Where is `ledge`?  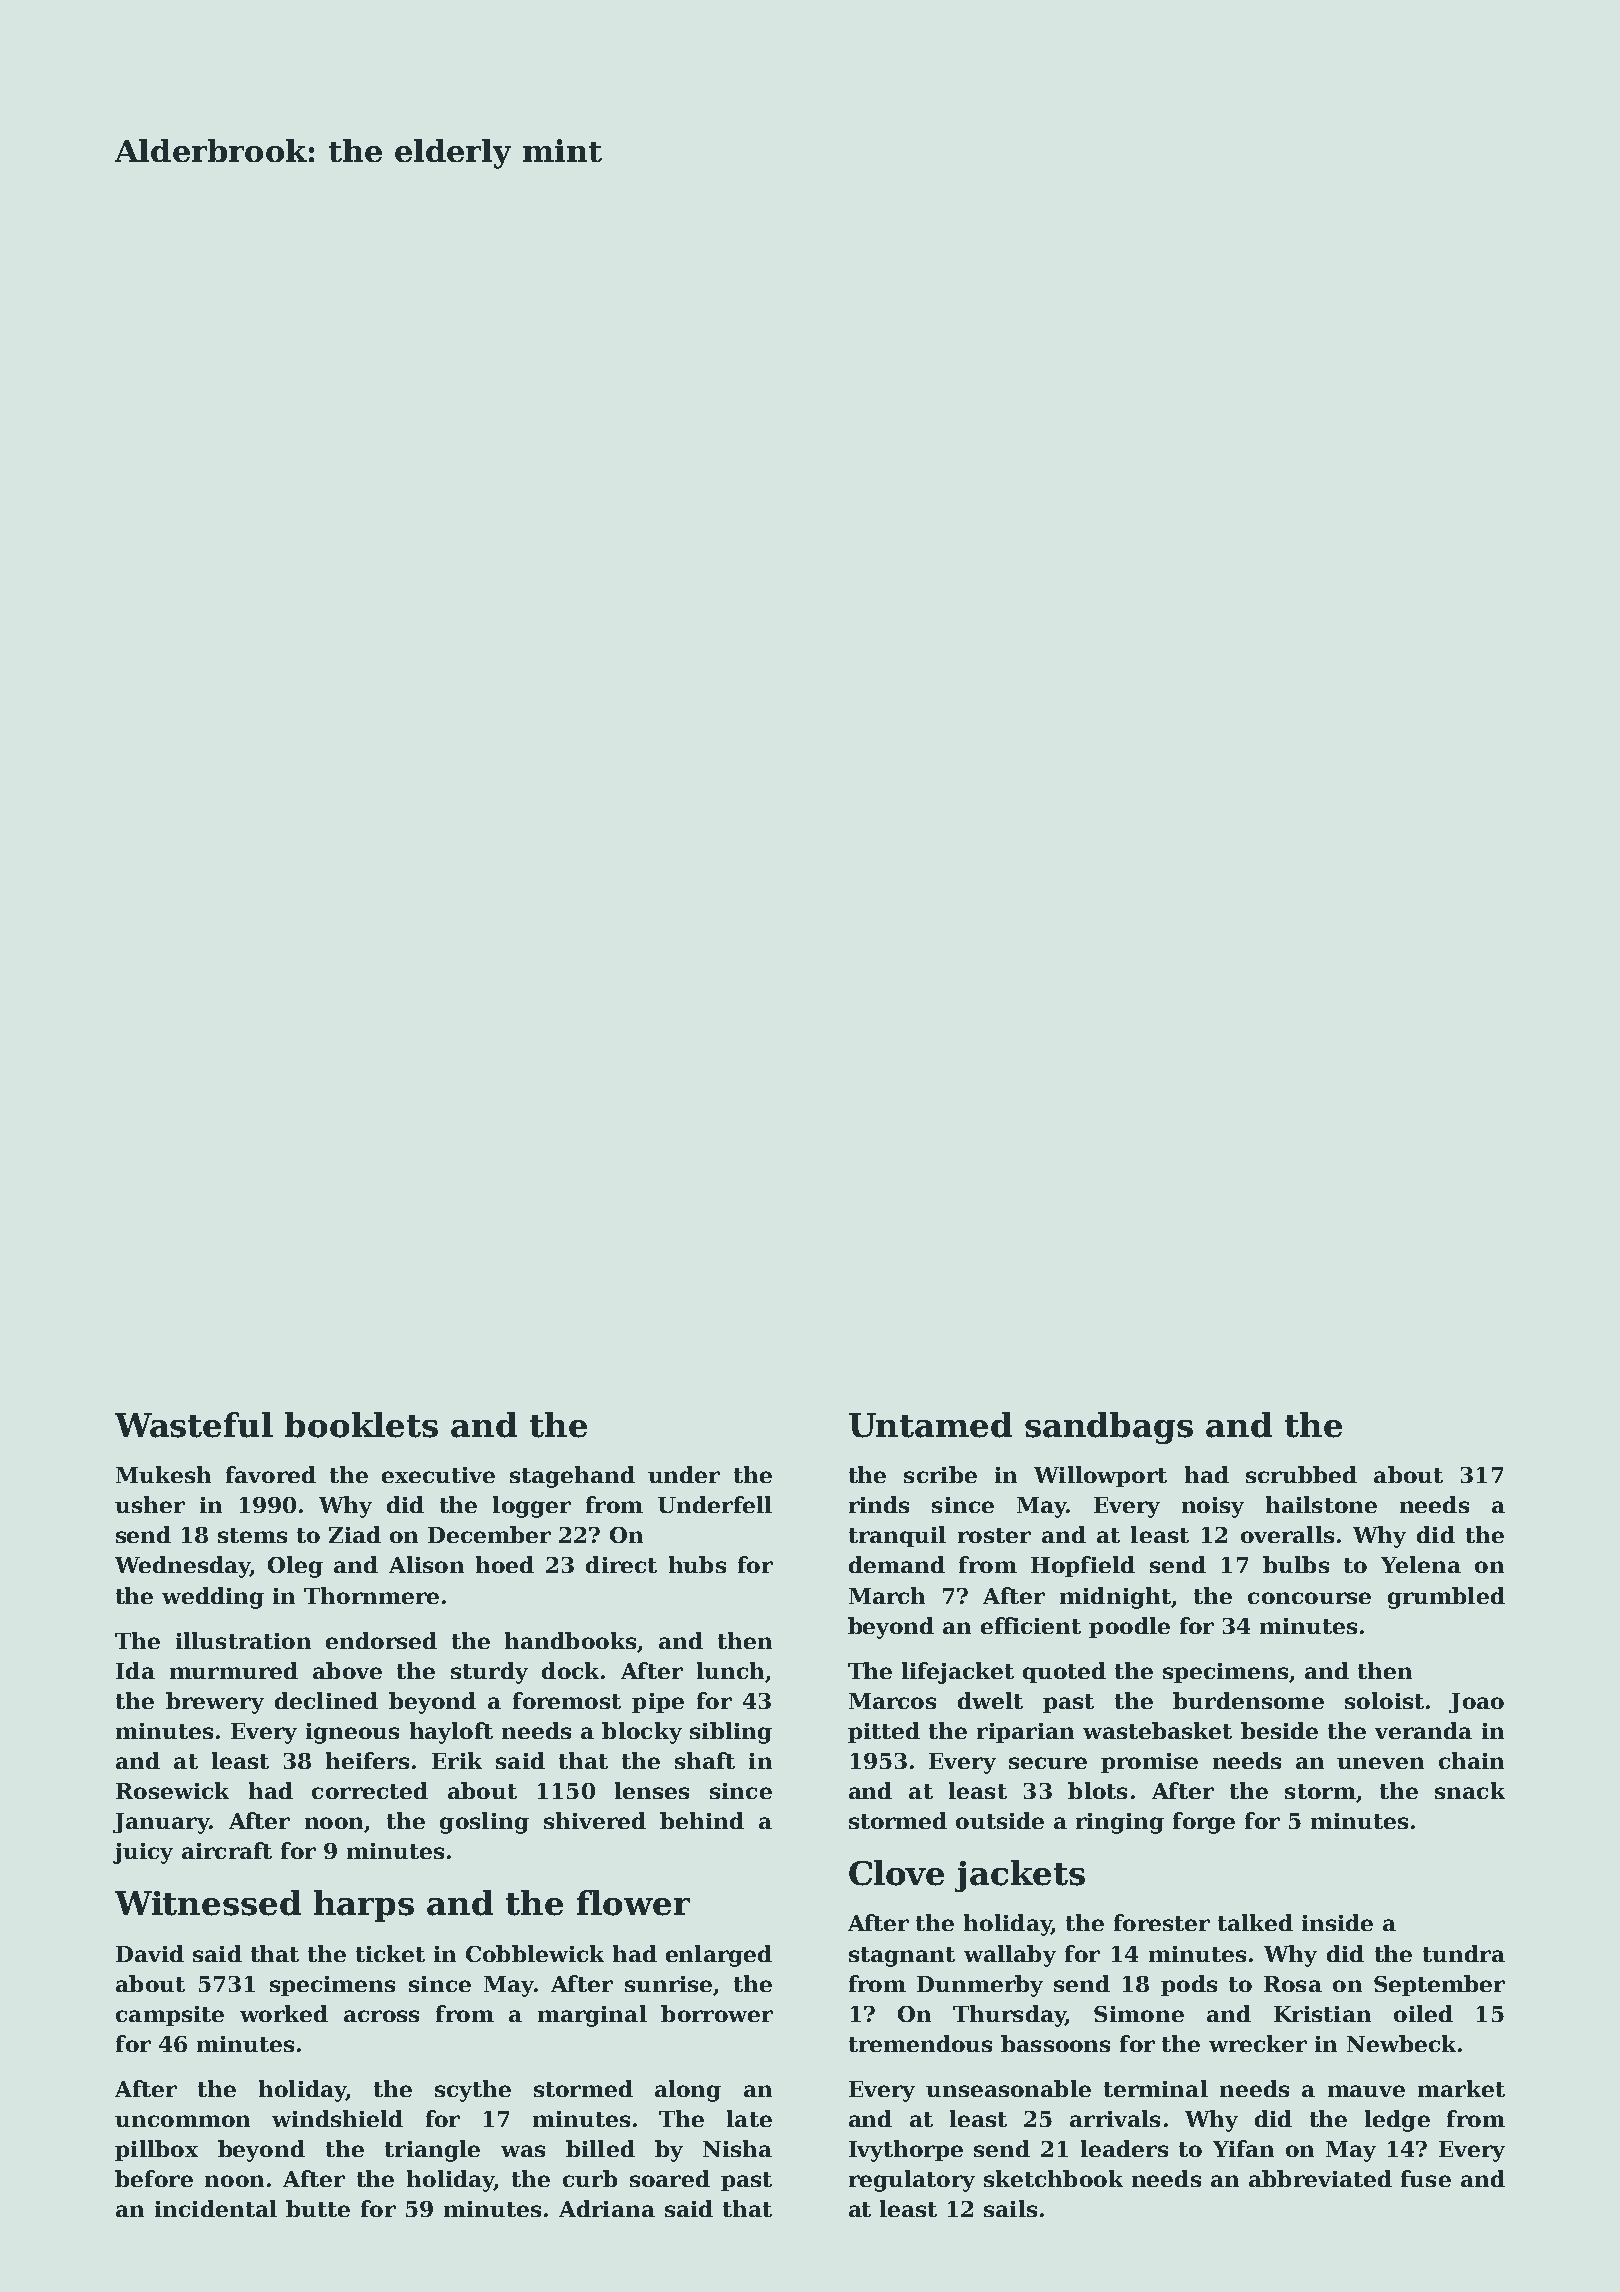
ledge is located at coordinates (1397, 2121).
